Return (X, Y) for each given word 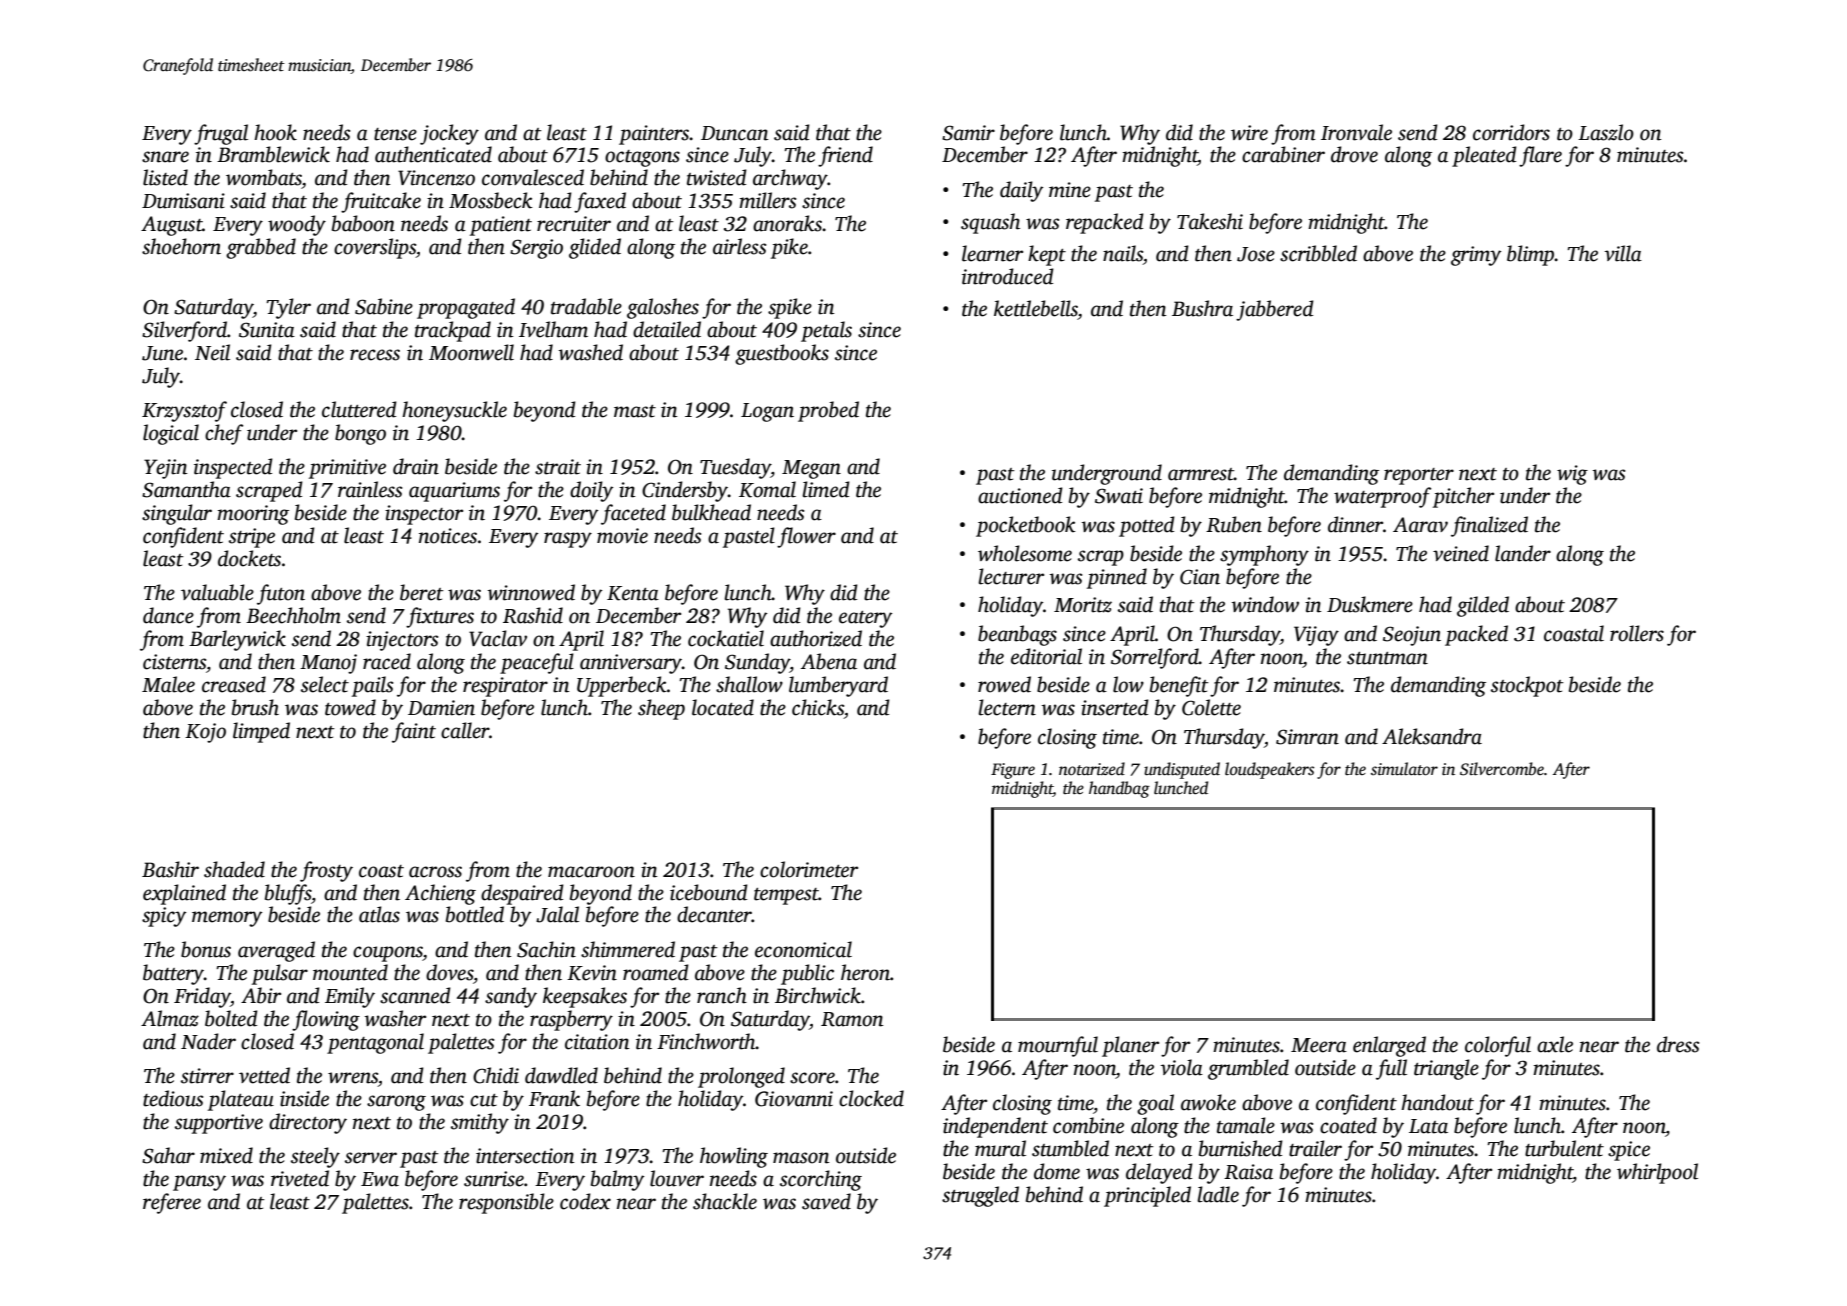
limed (826, 489)
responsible (506, 1203)
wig (1572, 475)
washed (591, 352)
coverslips (375, 248)
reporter (1419, 476)
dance (168, 615)
